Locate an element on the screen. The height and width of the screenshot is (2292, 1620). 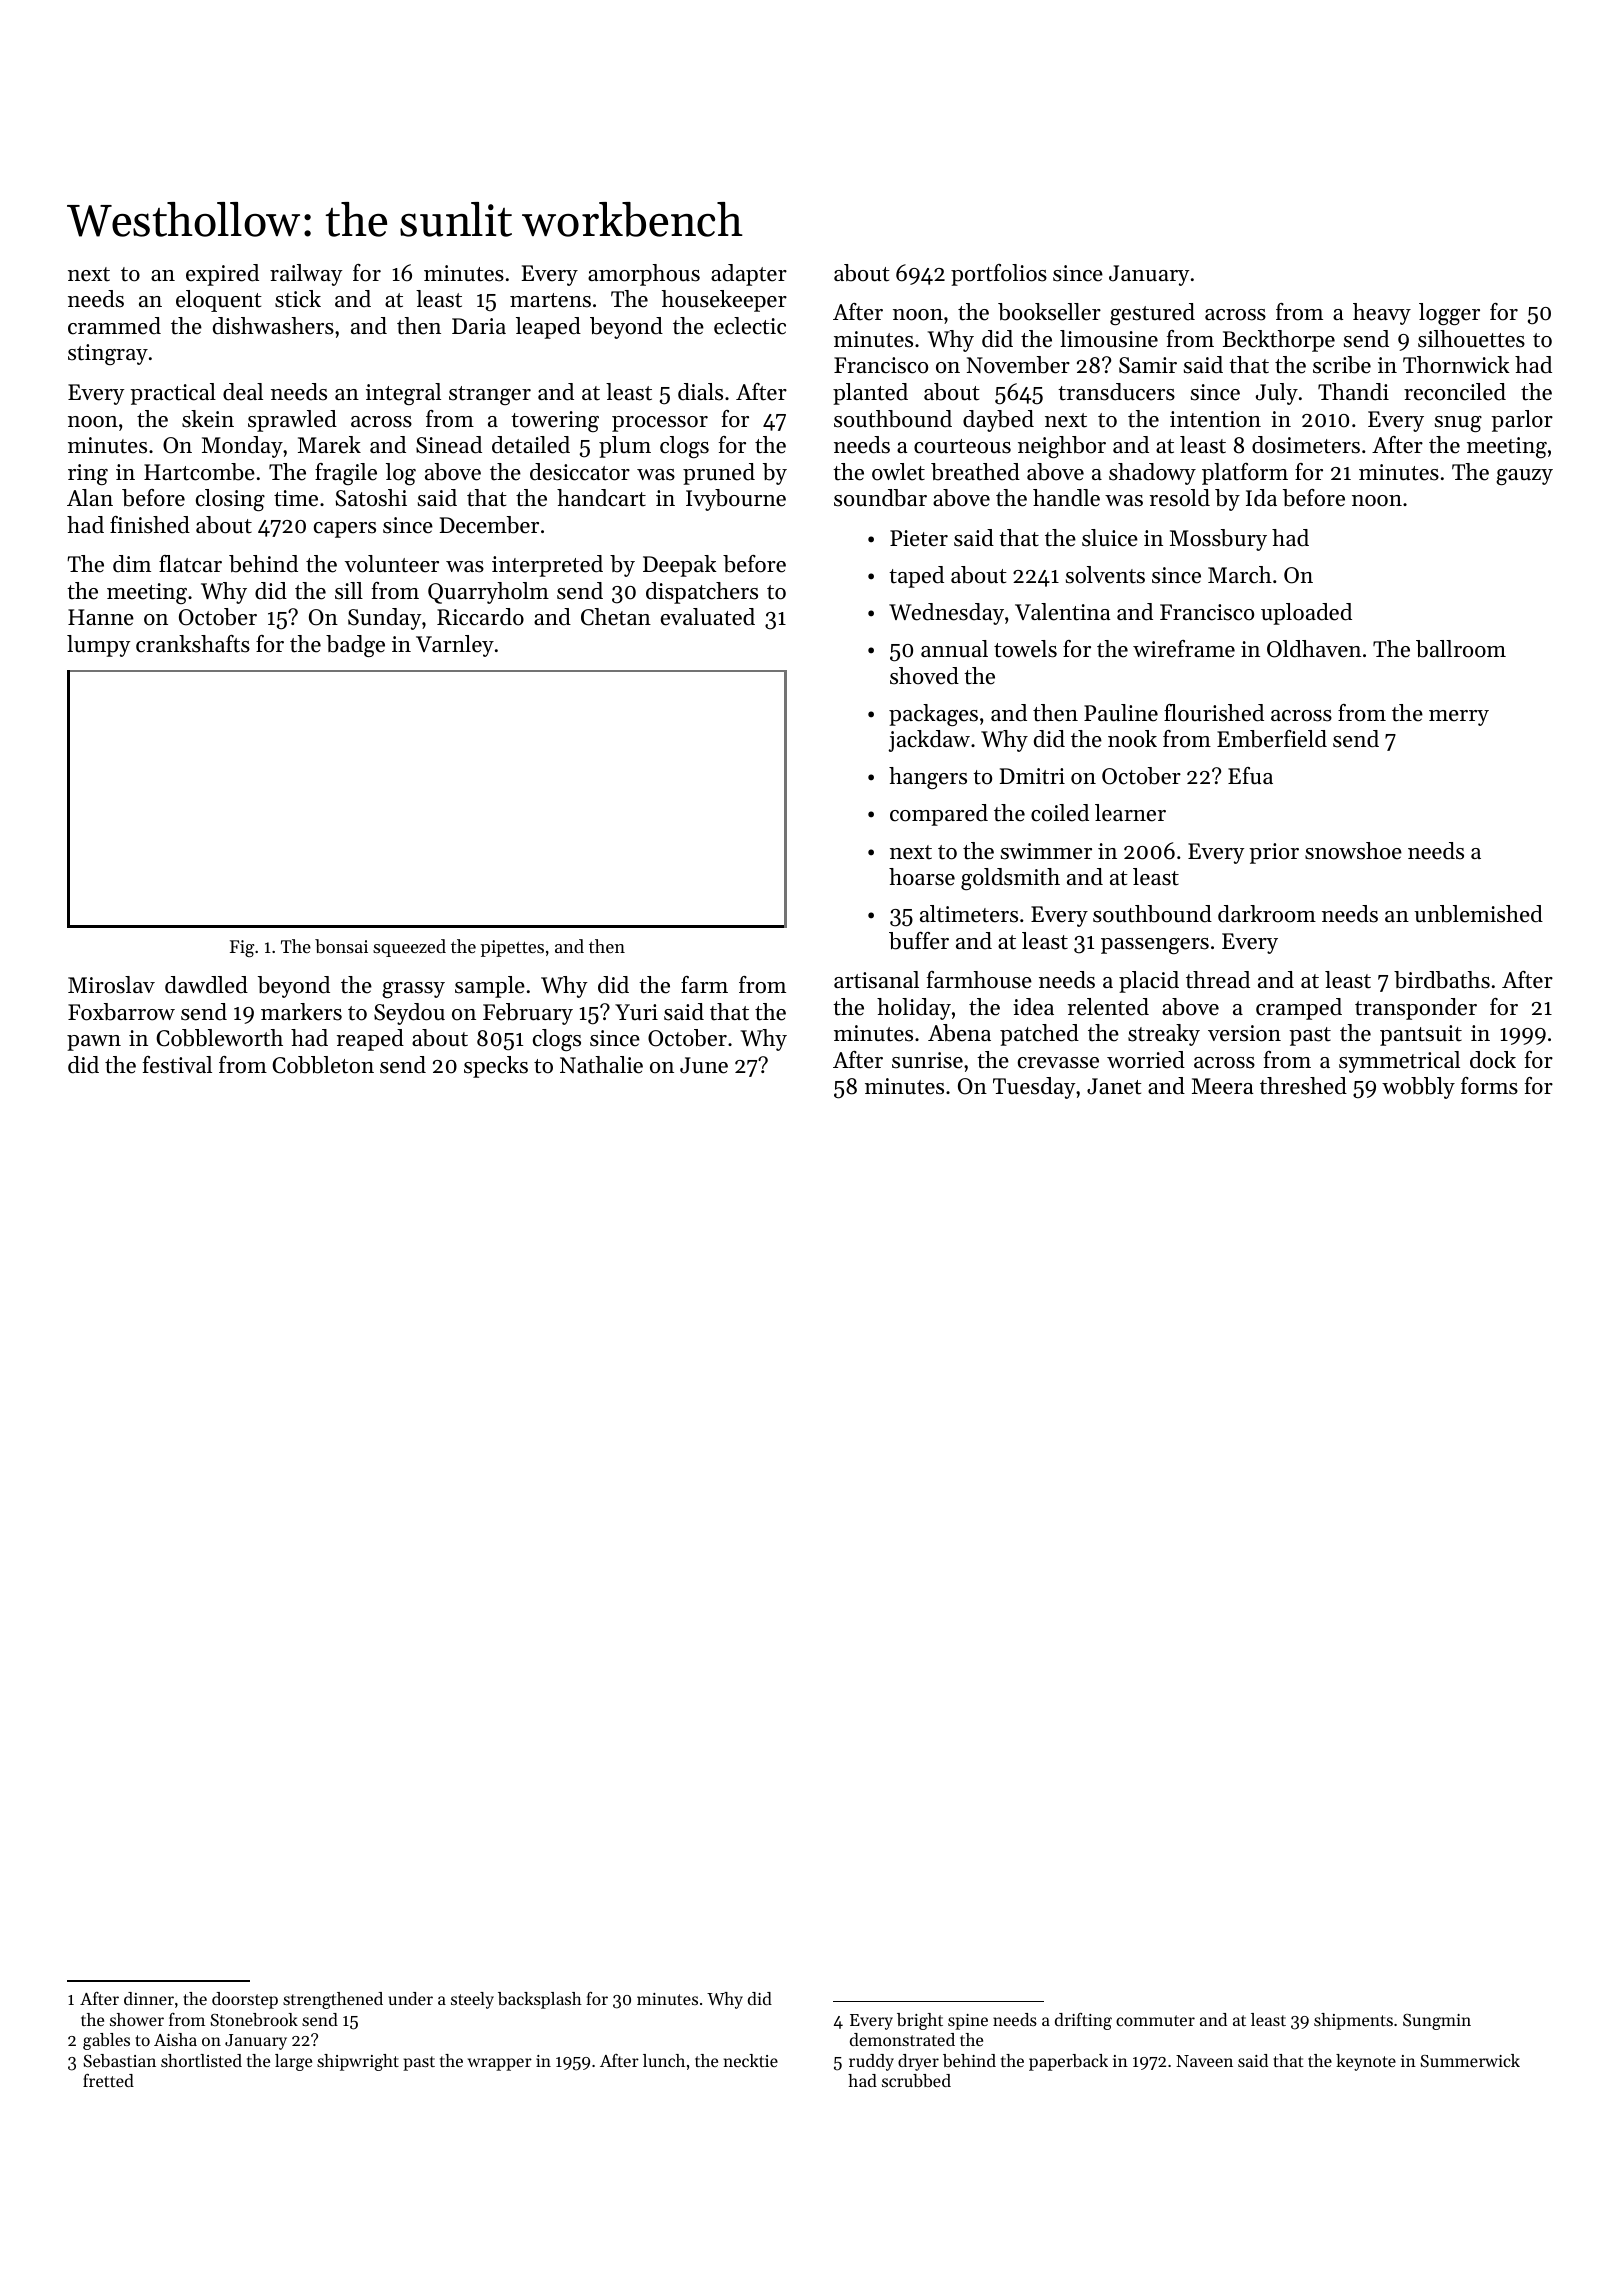
under is located at coordinates (410, 1998).
